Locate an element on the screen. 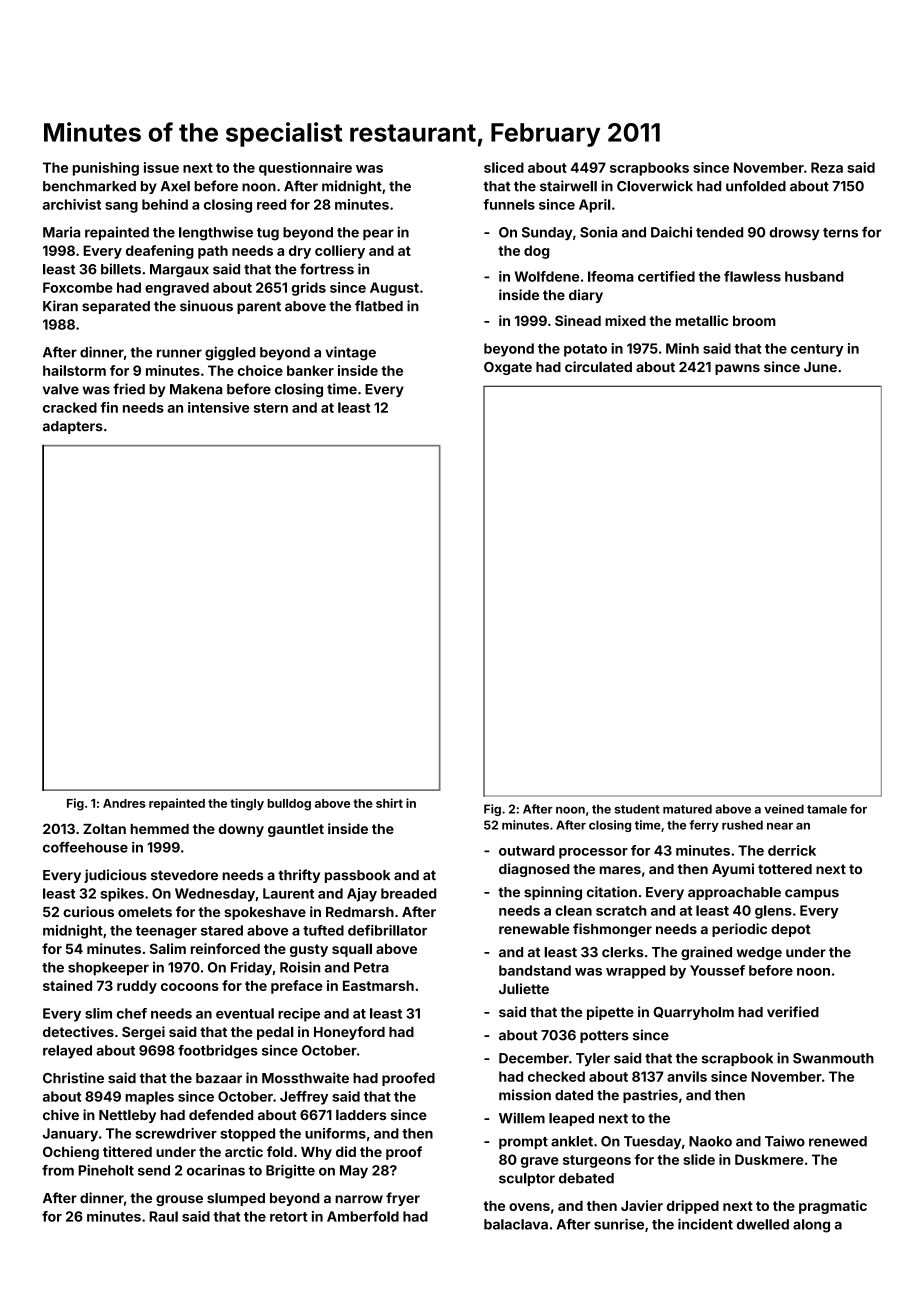  stevedore is located at coordinates (184, 875).
